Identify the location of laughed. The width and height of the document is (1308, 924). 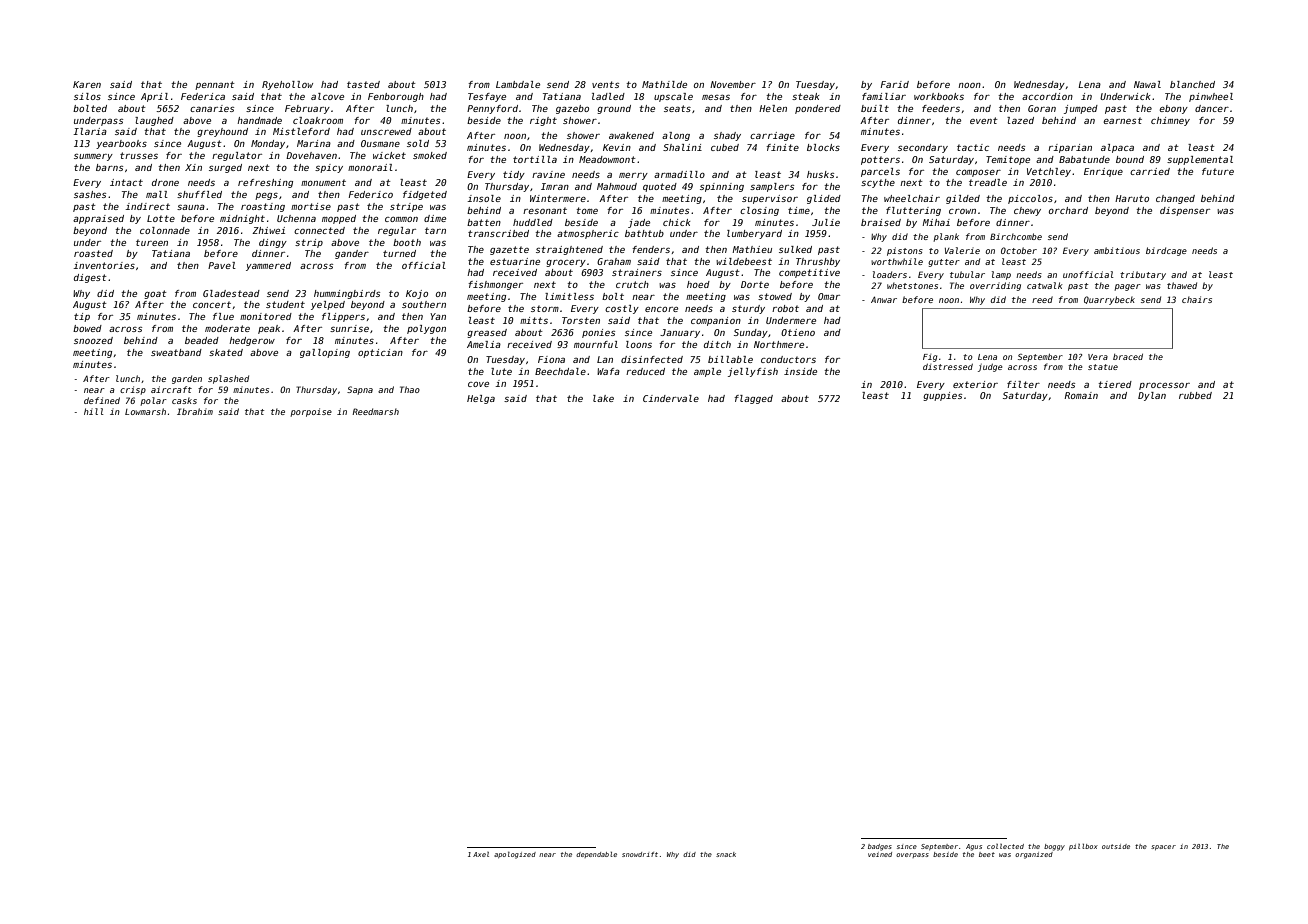
(154, 121).
